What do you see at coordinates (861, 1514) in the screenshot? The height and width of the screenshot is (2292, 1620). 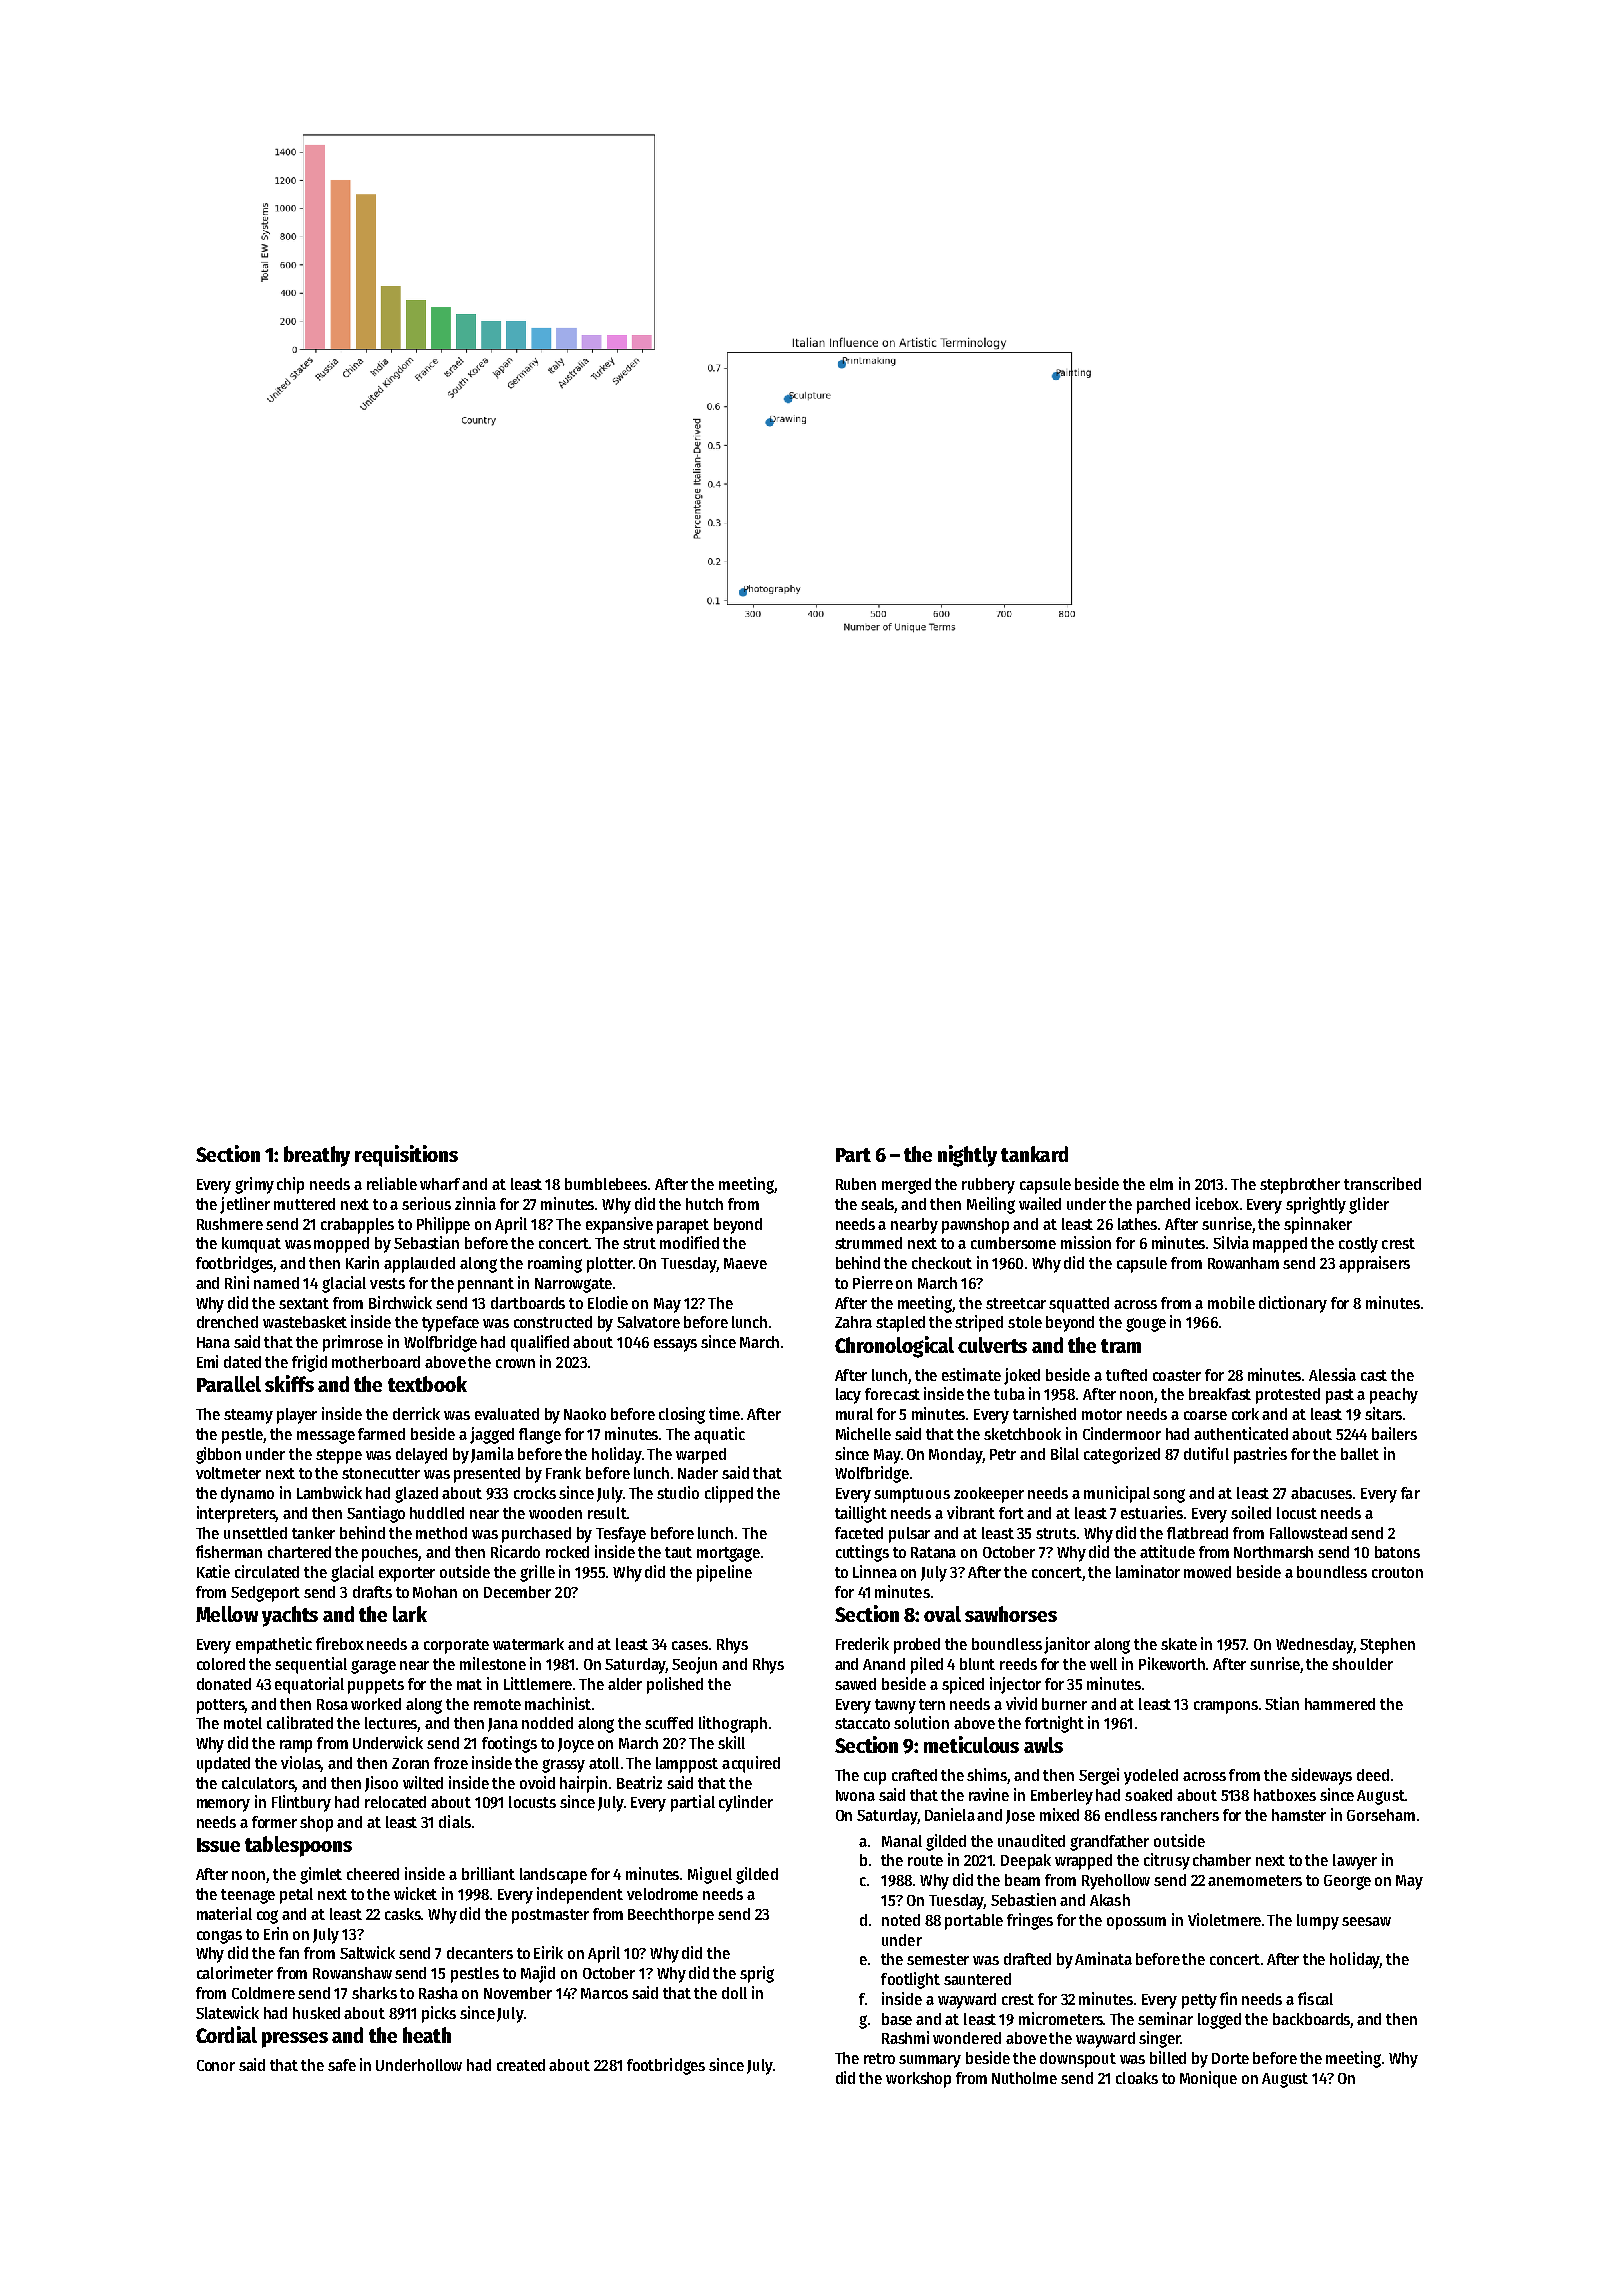 I see `taillight` at bounding box center [861, 1514].
